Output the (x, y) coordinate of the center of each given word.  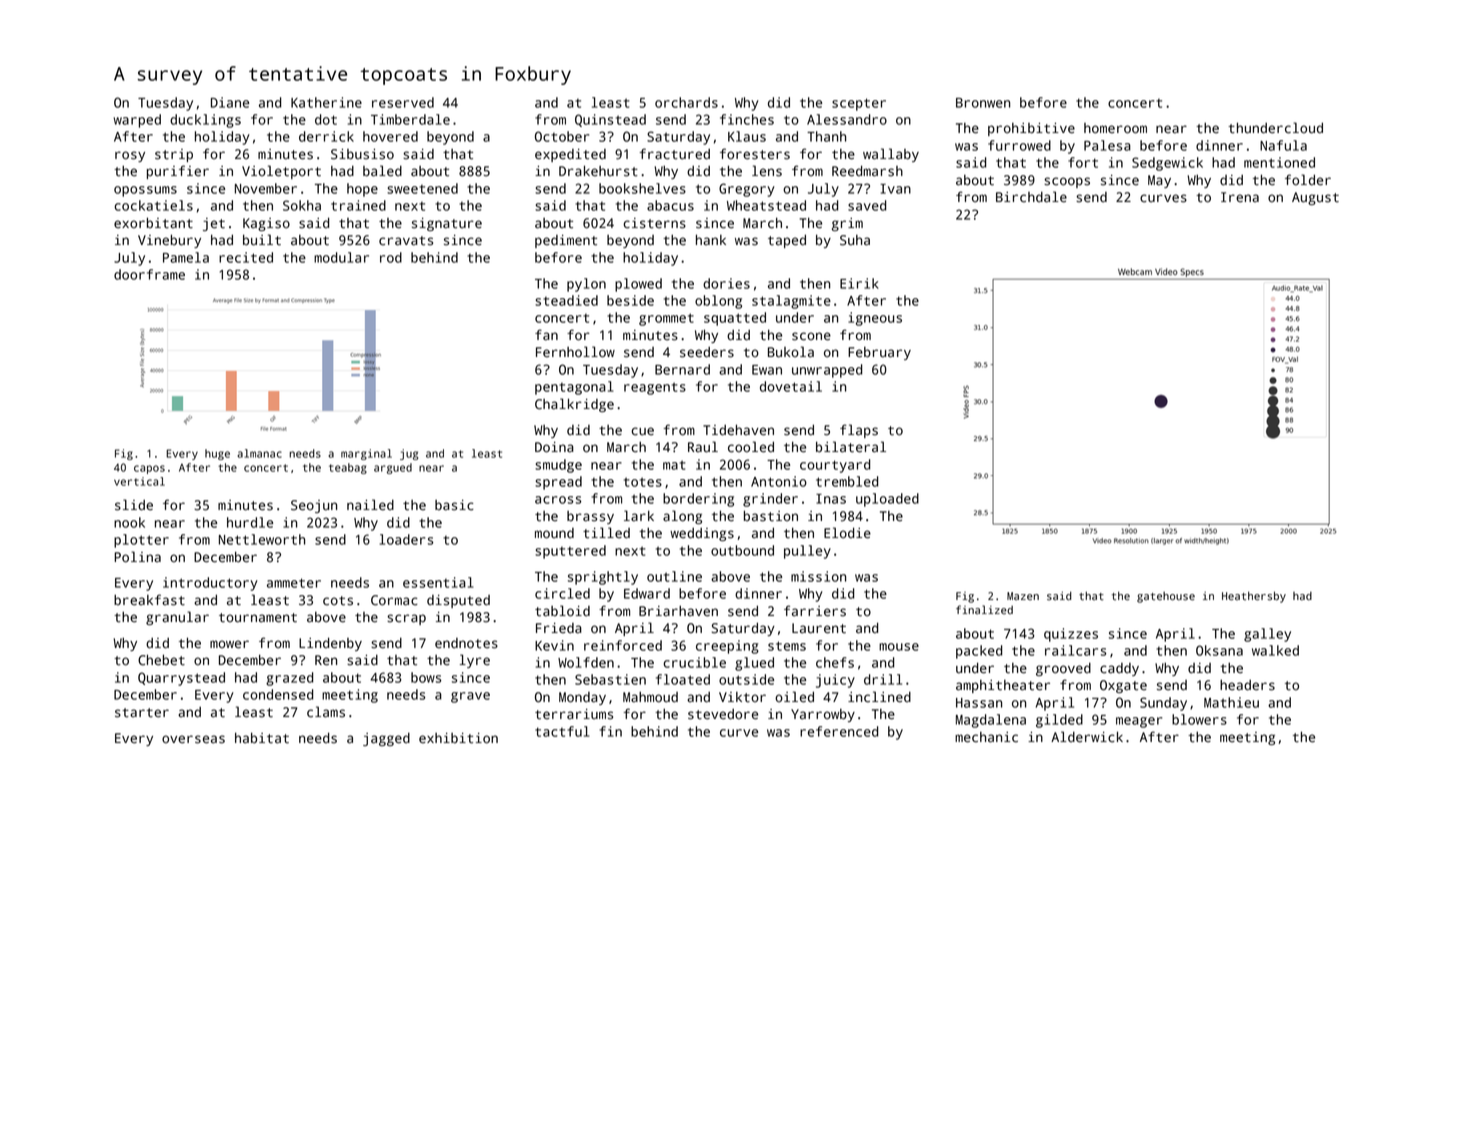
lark (639, 516)
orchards (686, 102)
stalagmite (791, 302)
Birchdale (1031, 197)
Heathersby (1254, 597)
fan (546, 335)
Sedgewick (1167, 164)
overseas (193, 739)
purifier (178, 172)
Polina (137, 557)
